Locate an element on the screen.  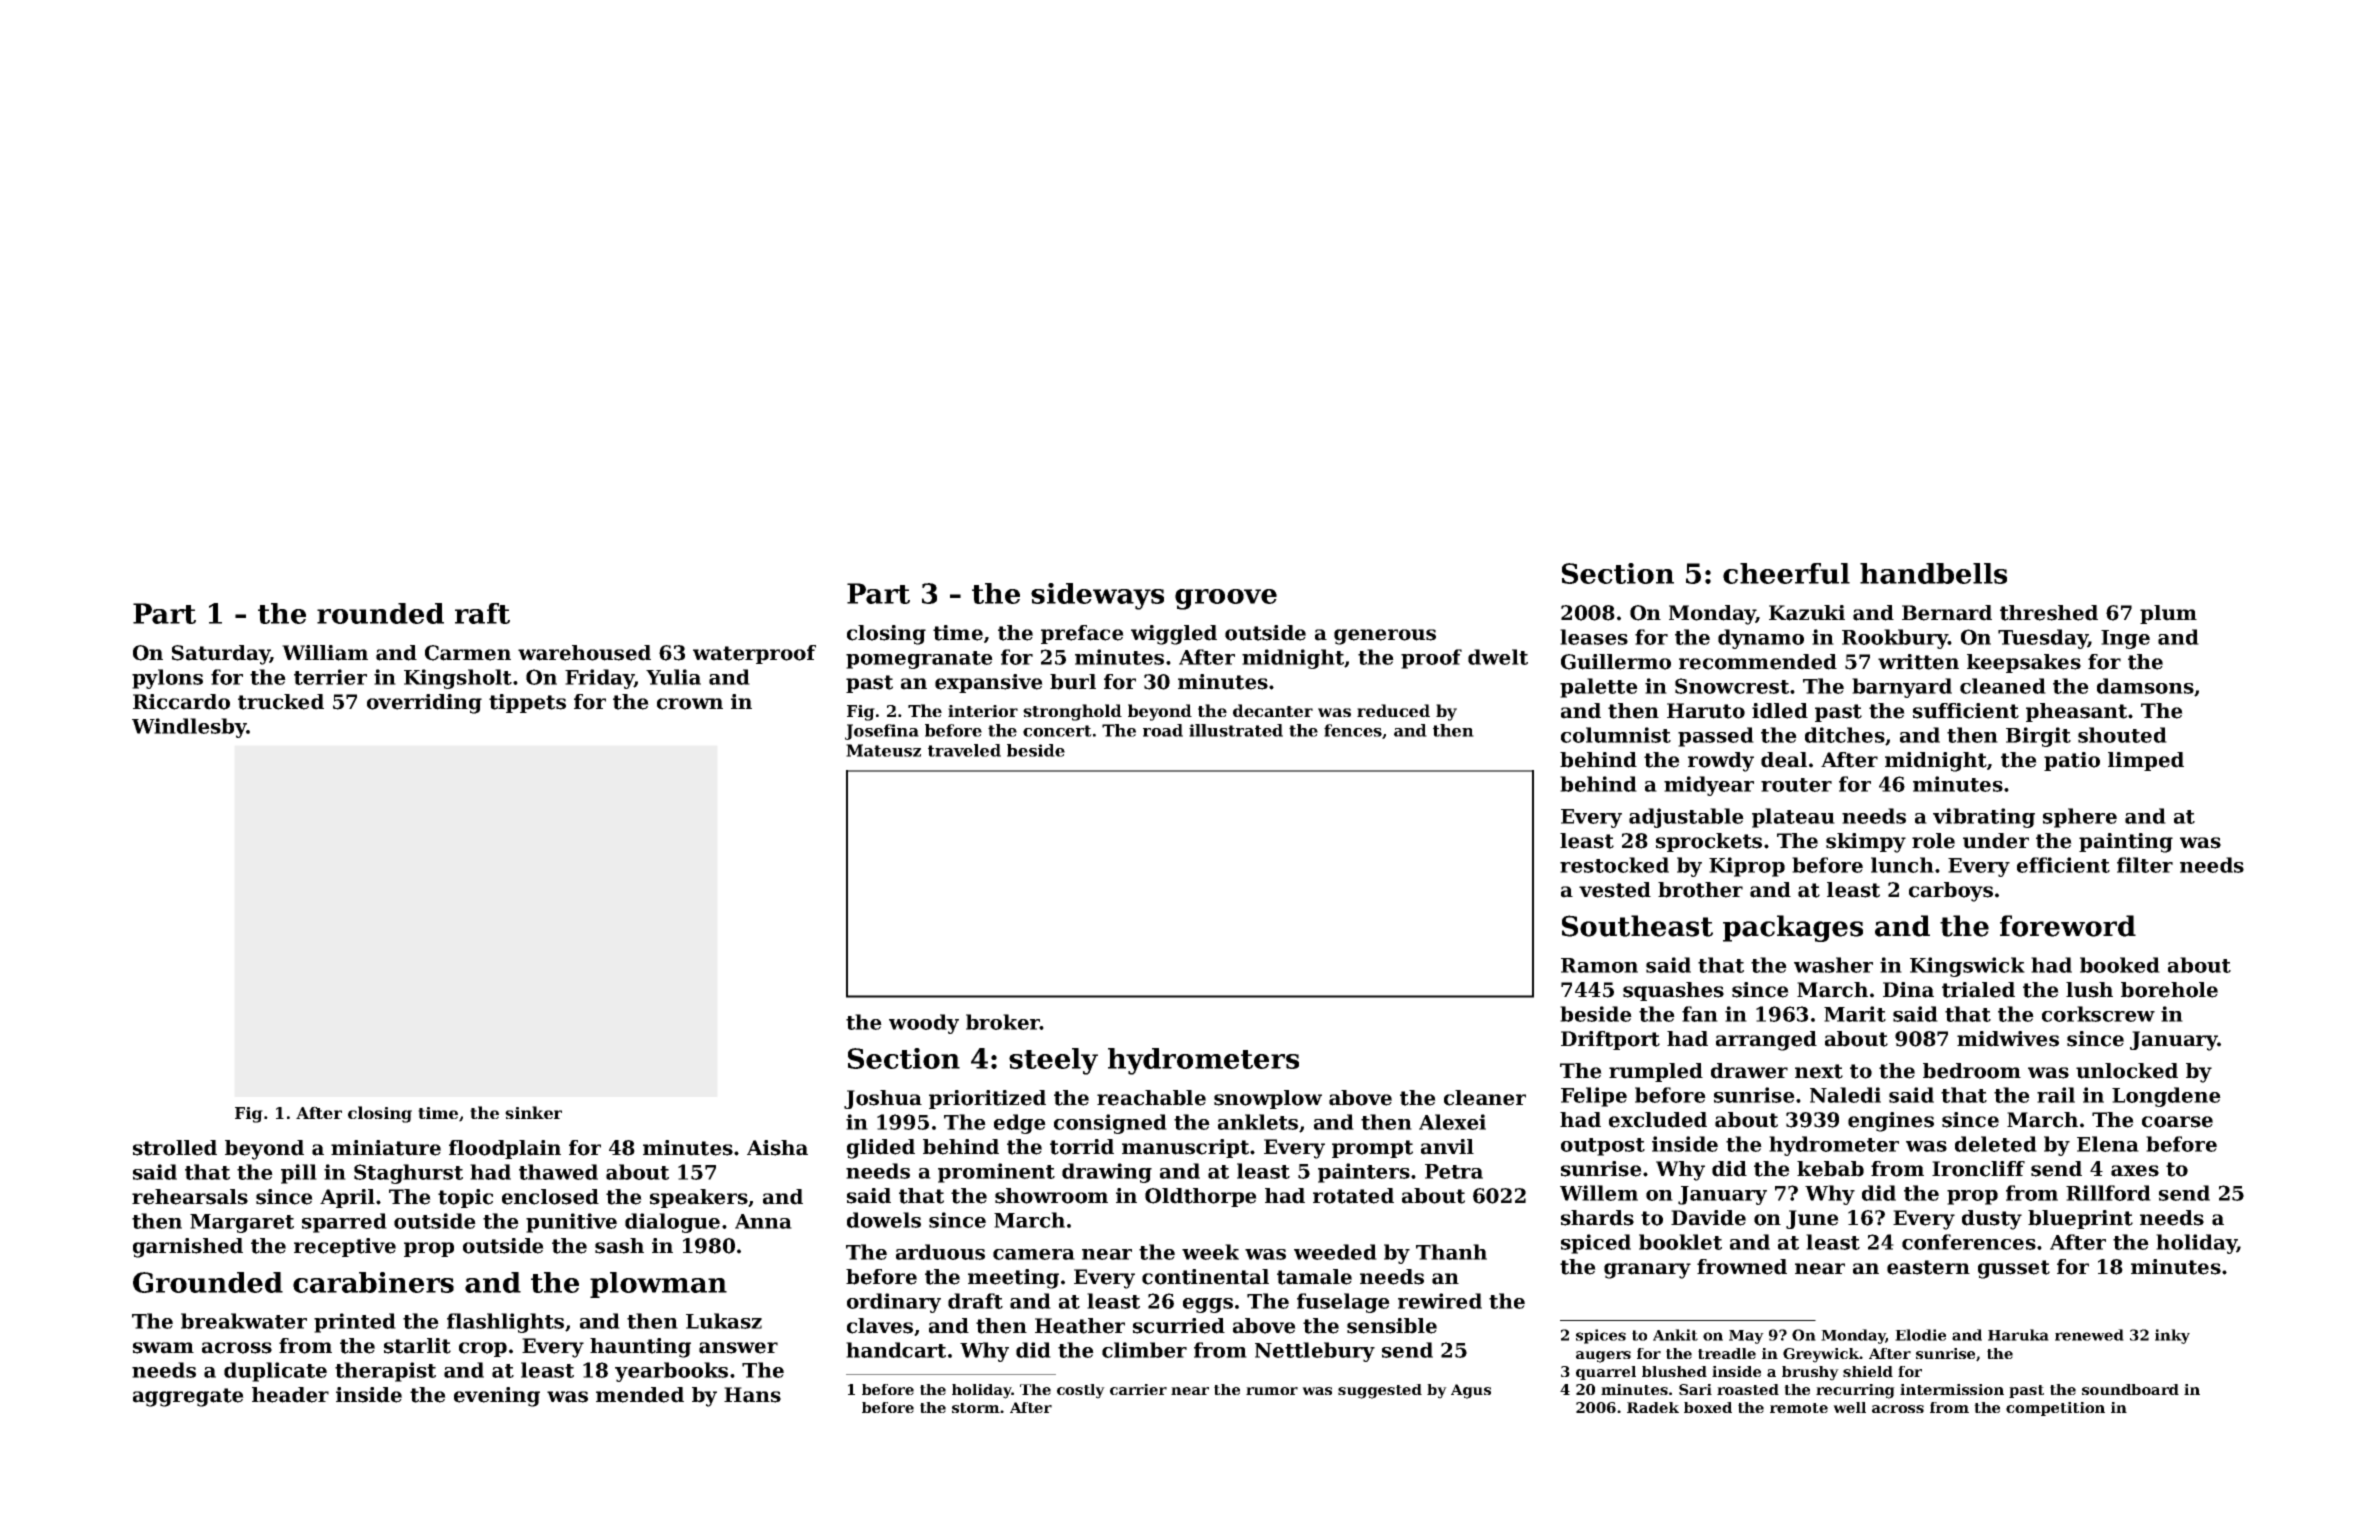
continental is located at coordinates (1205, 1277).
